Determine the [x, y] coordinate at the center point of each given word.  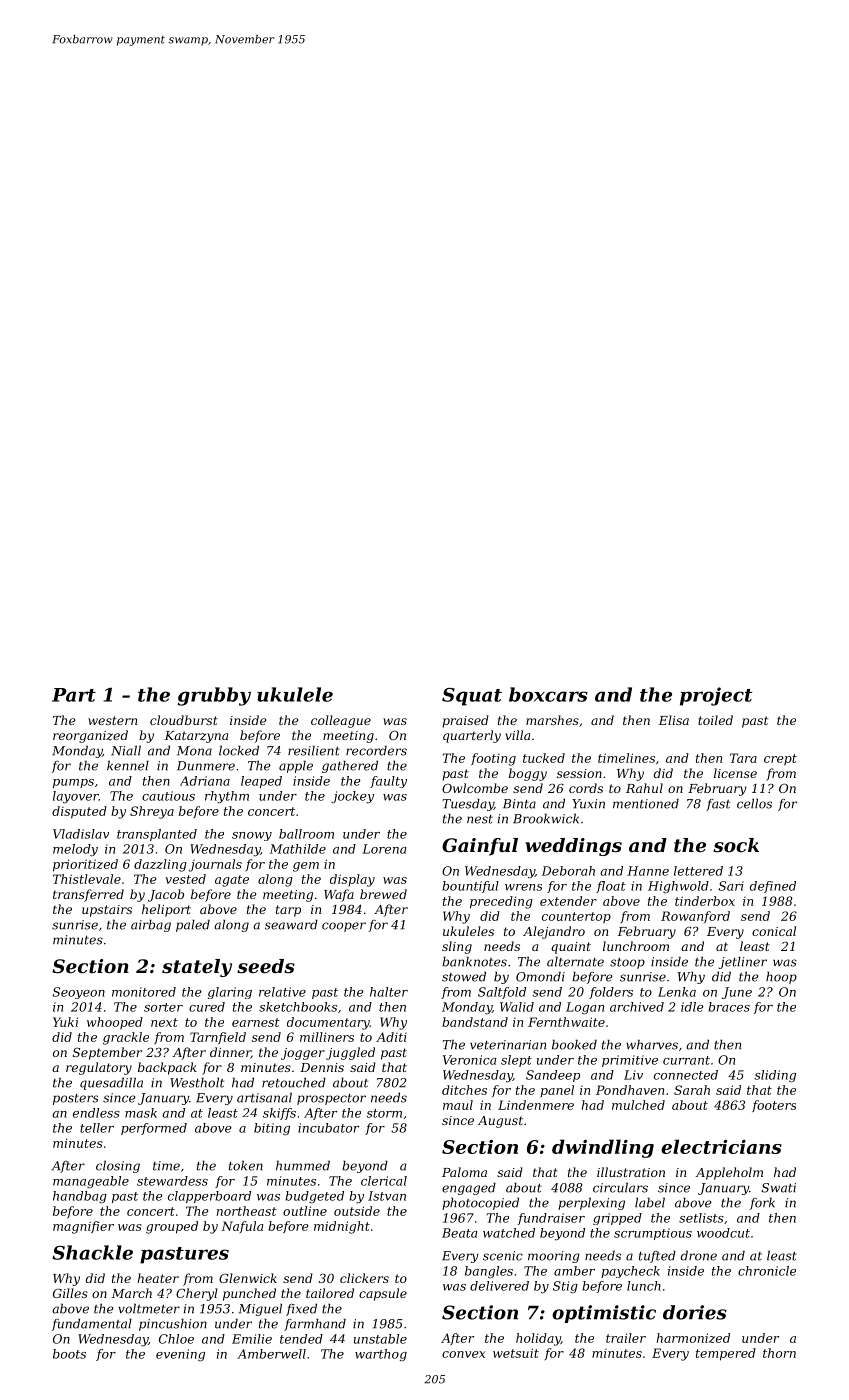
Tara [743, 758]
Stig [565, 1287]
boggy [528, 774]
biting [272, 1129]
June [737, 993]
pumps [73, 783]
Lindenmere [536, 1105]
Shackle [92, 1252]
